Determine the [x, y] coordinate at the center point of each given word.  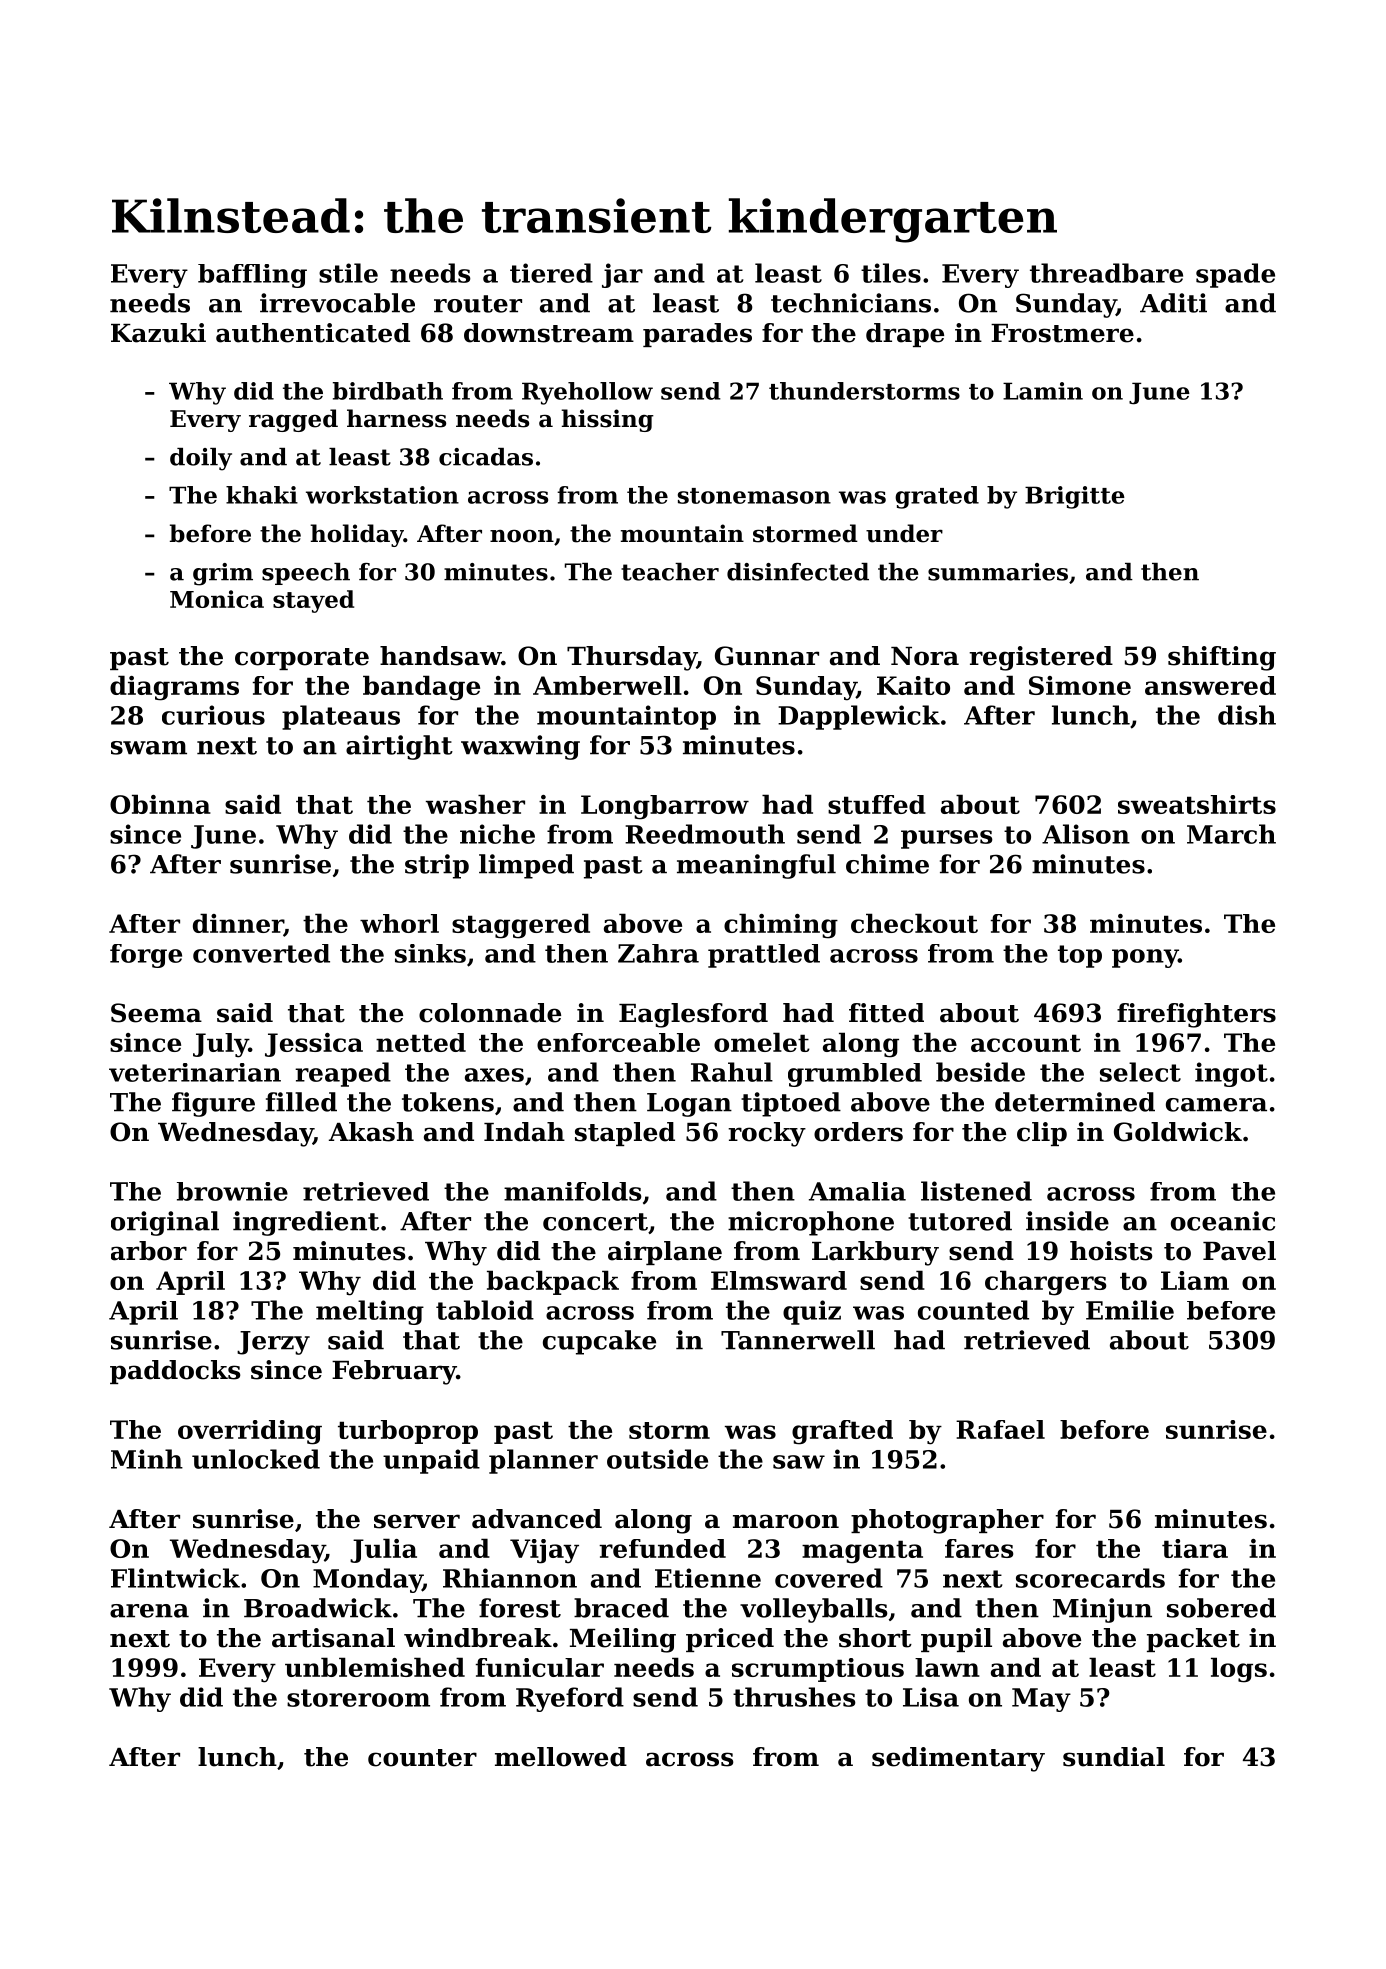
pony [1145, 958]
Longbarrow [665, 807]
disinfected [798, 572]
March [1231, 834]
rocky [767, 1134]
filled [301, 1102]
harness [396, 418]
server [417, 1521]
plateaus [341, 717]
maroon [786, 1521]
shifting [1222, 658]
